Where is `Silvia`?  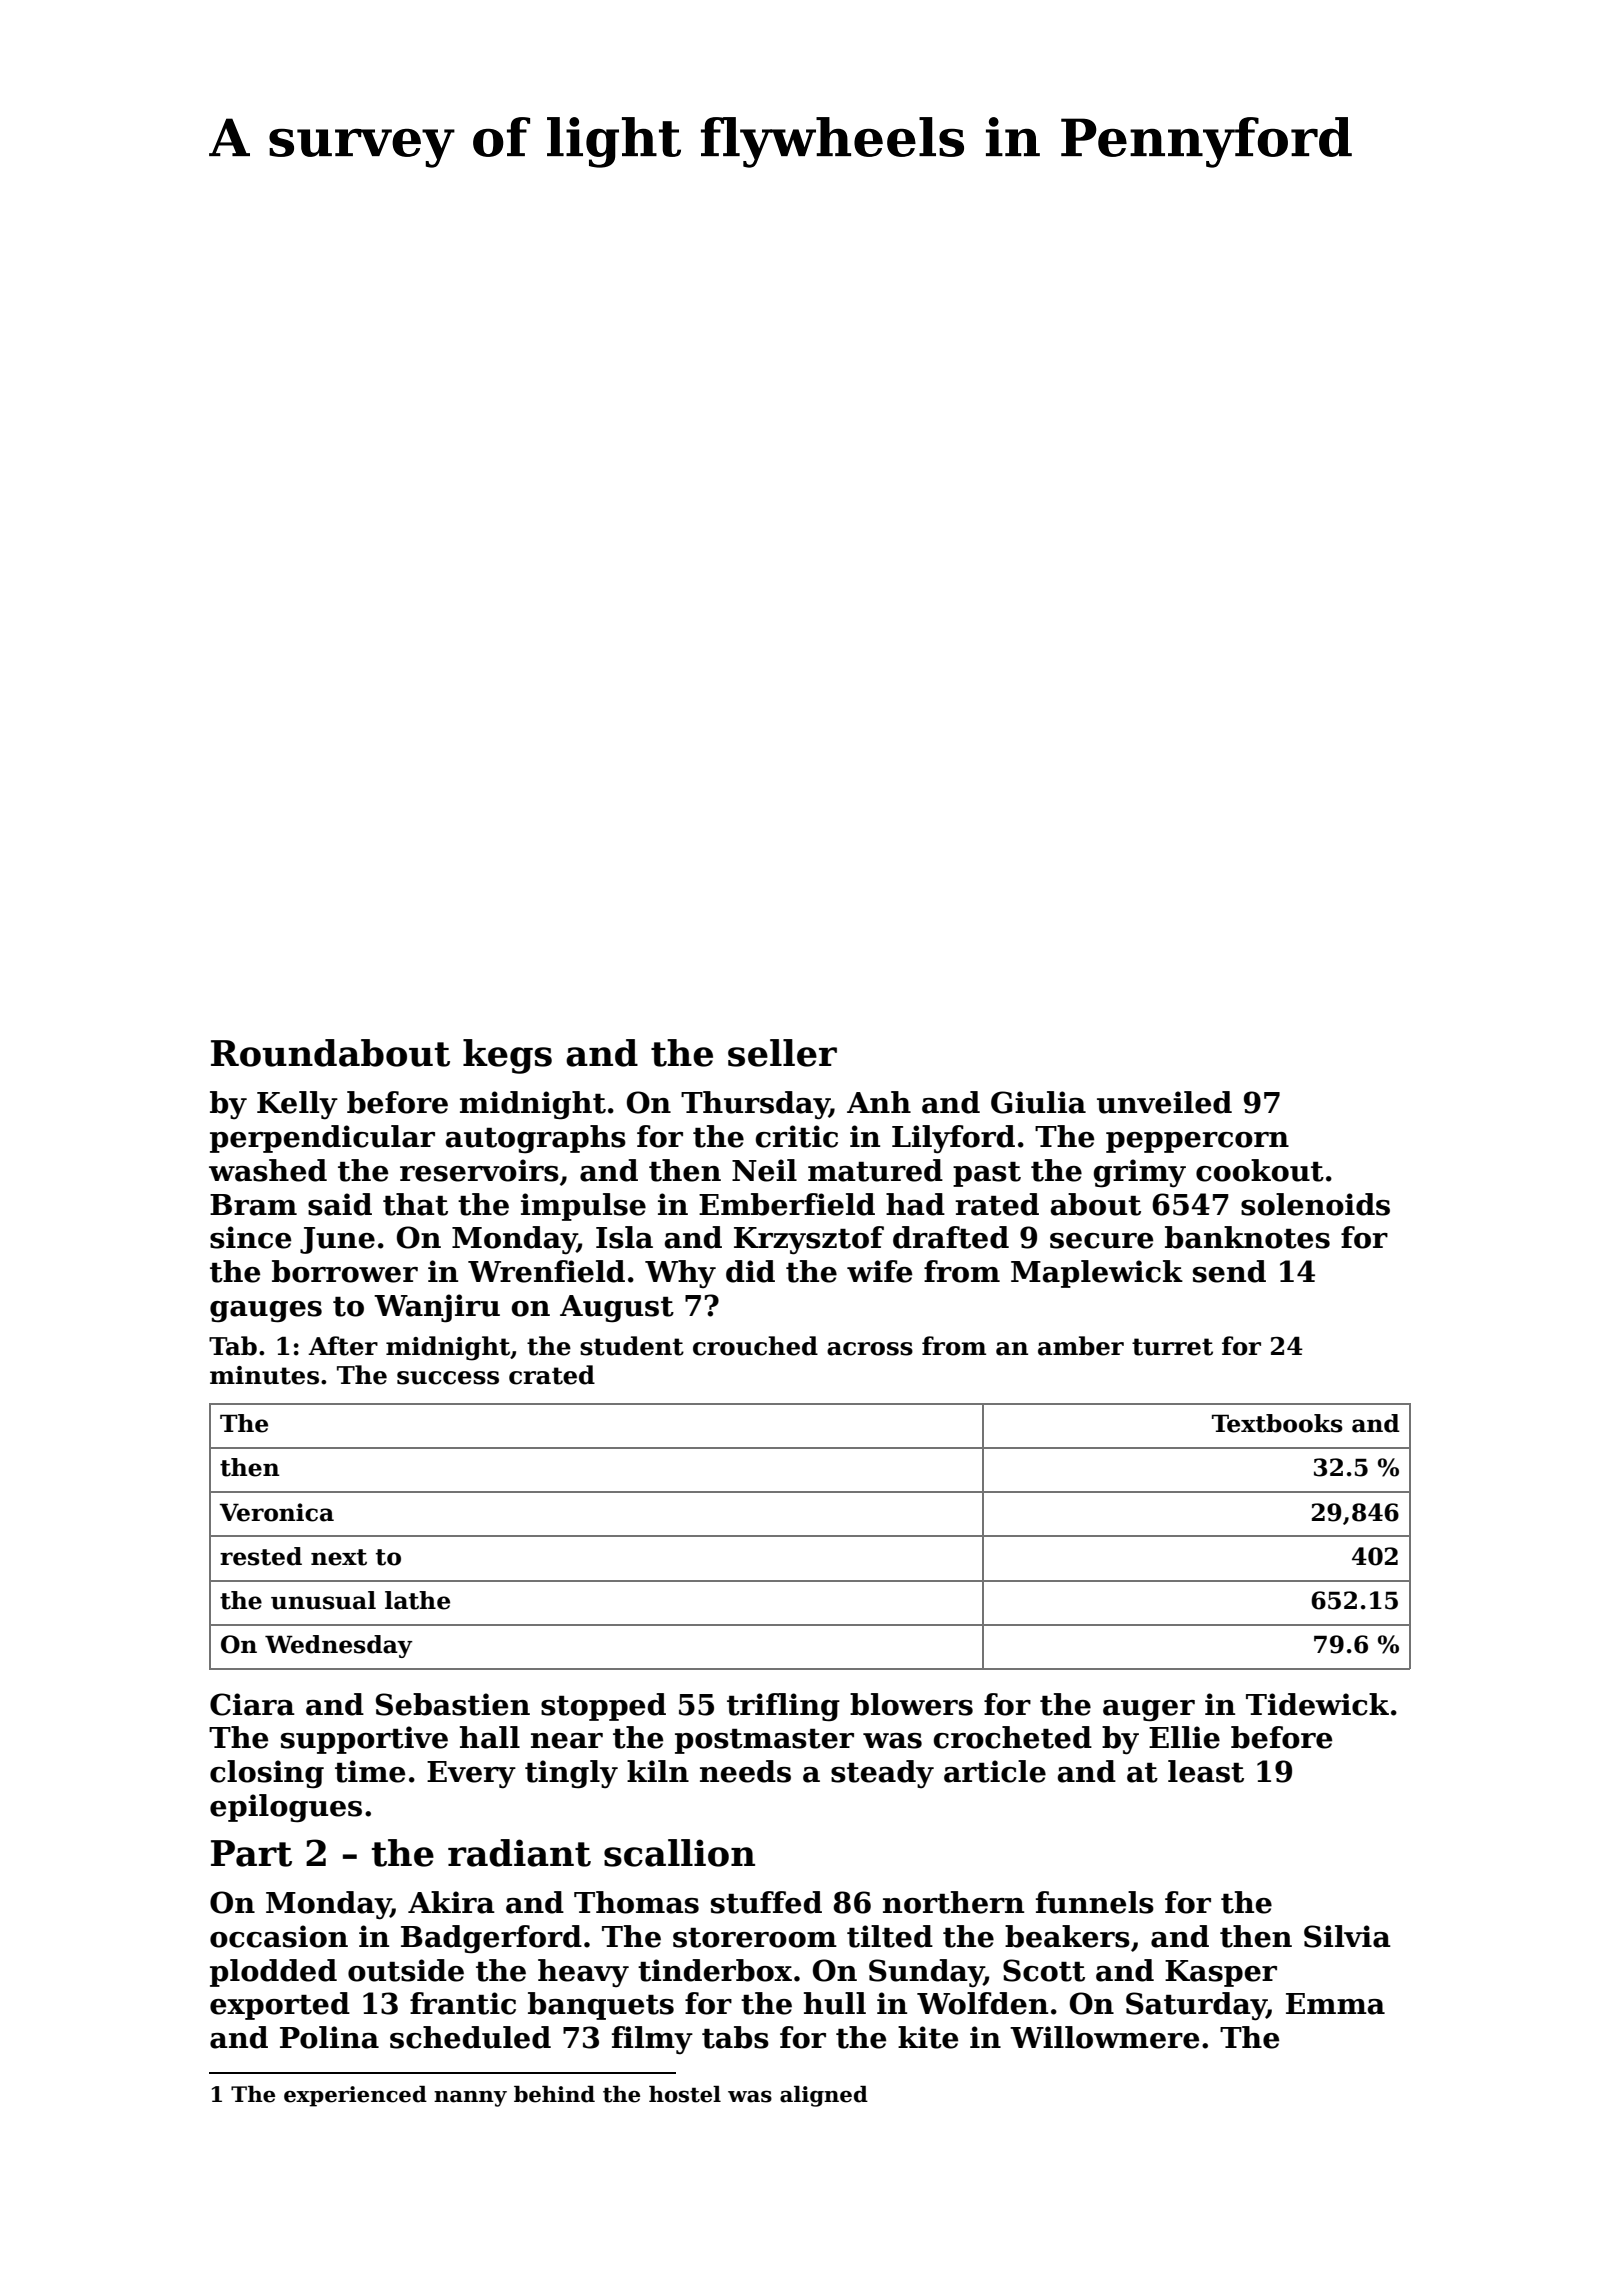 Silvia is located at coordinates (1347, 1936).
